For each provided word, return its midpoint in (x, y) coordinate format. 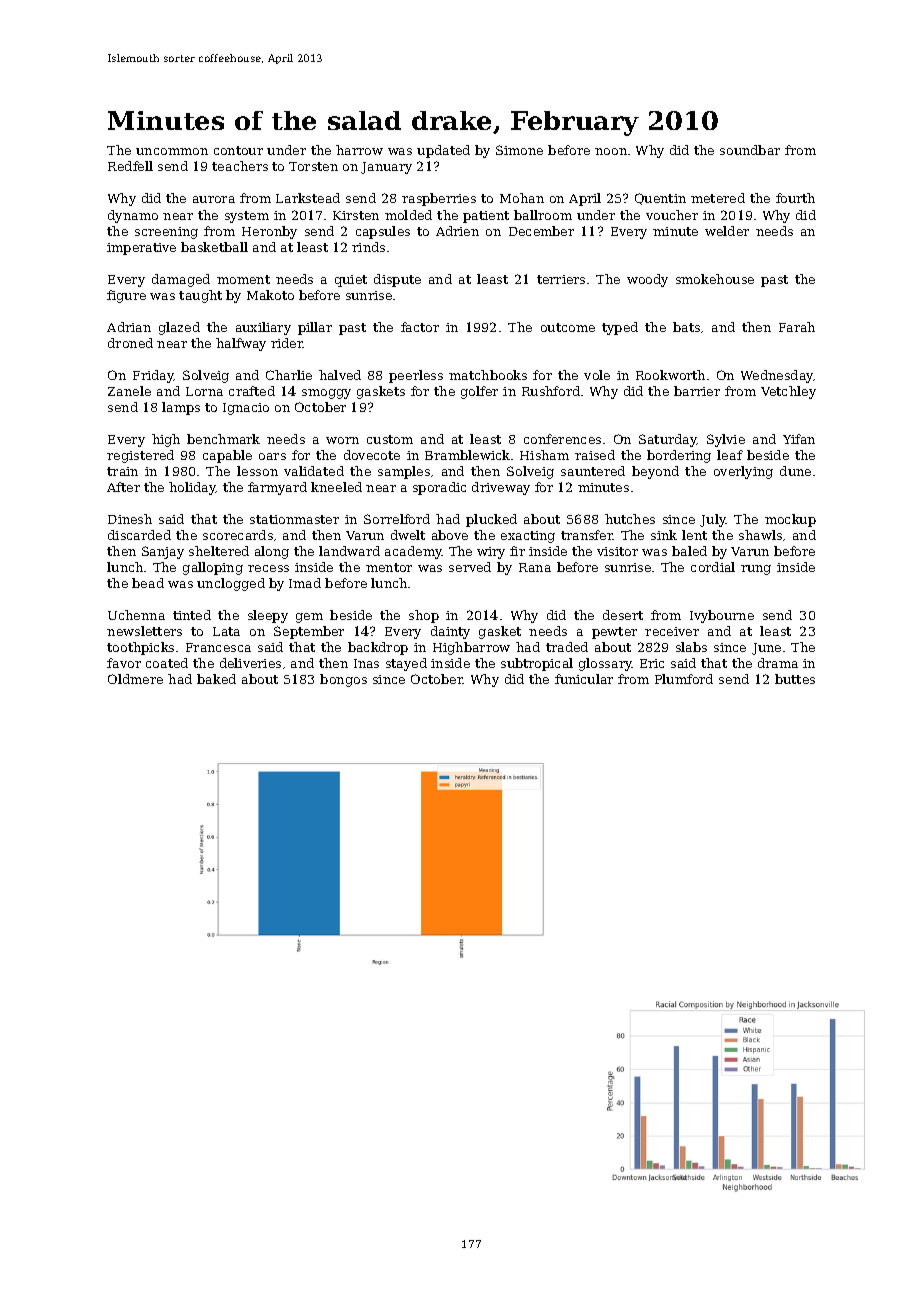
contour (238, 150)
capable (227, 456)
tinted (192, 615)
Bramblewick (467, 455)
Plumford (684, 679)
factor (420, 327)
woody (647, 280)
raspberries (439, 199)
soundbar (750, 150)
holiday (192, 488)
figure (126, 296)
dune (795, 471)
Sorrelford (397, 519)
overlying (743, 472)
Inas (366, 663)
